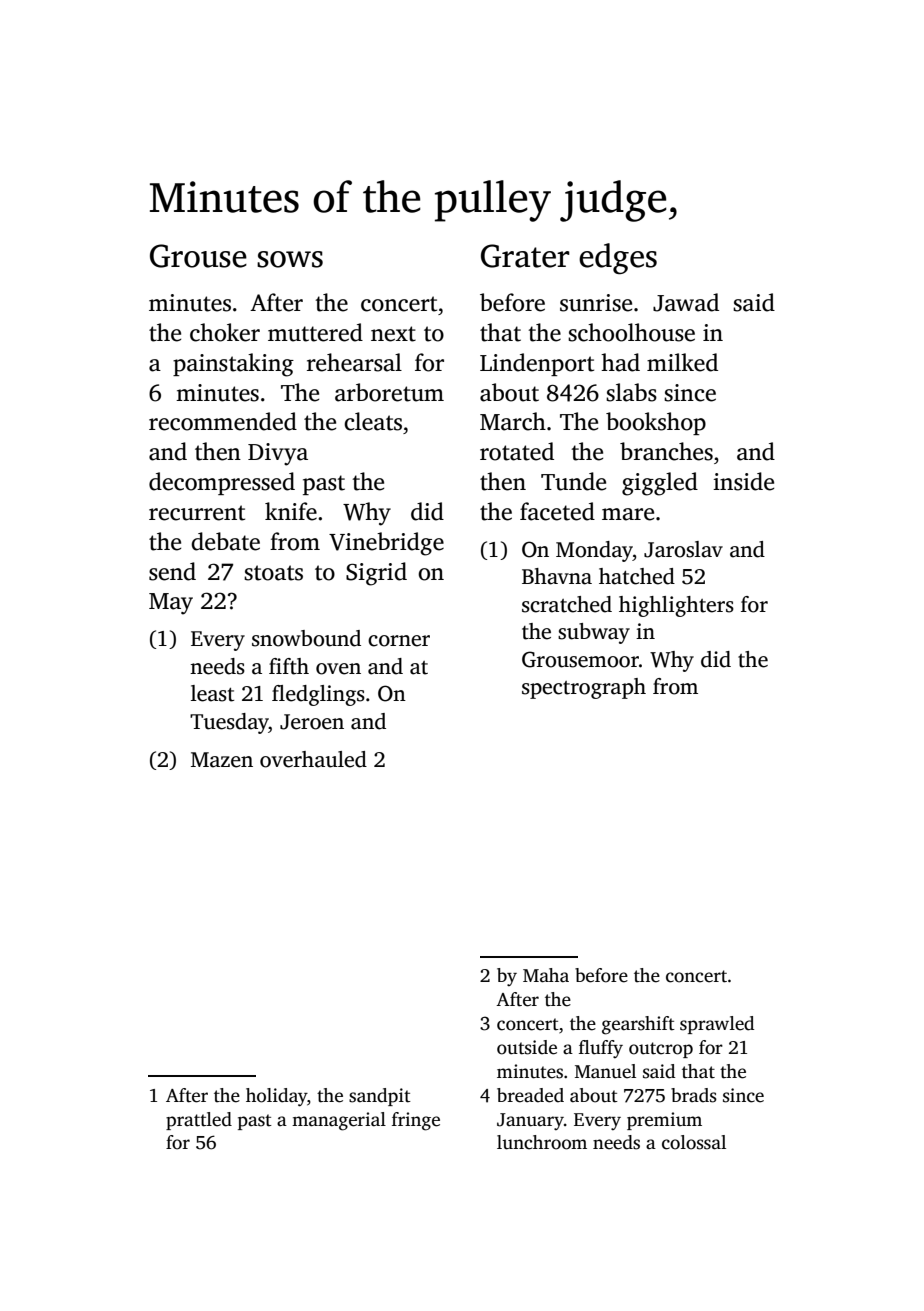  What do you see at coordinates (313, 759) in the screenshot?
I see `overhauled` at bounding box center [313, 759].
